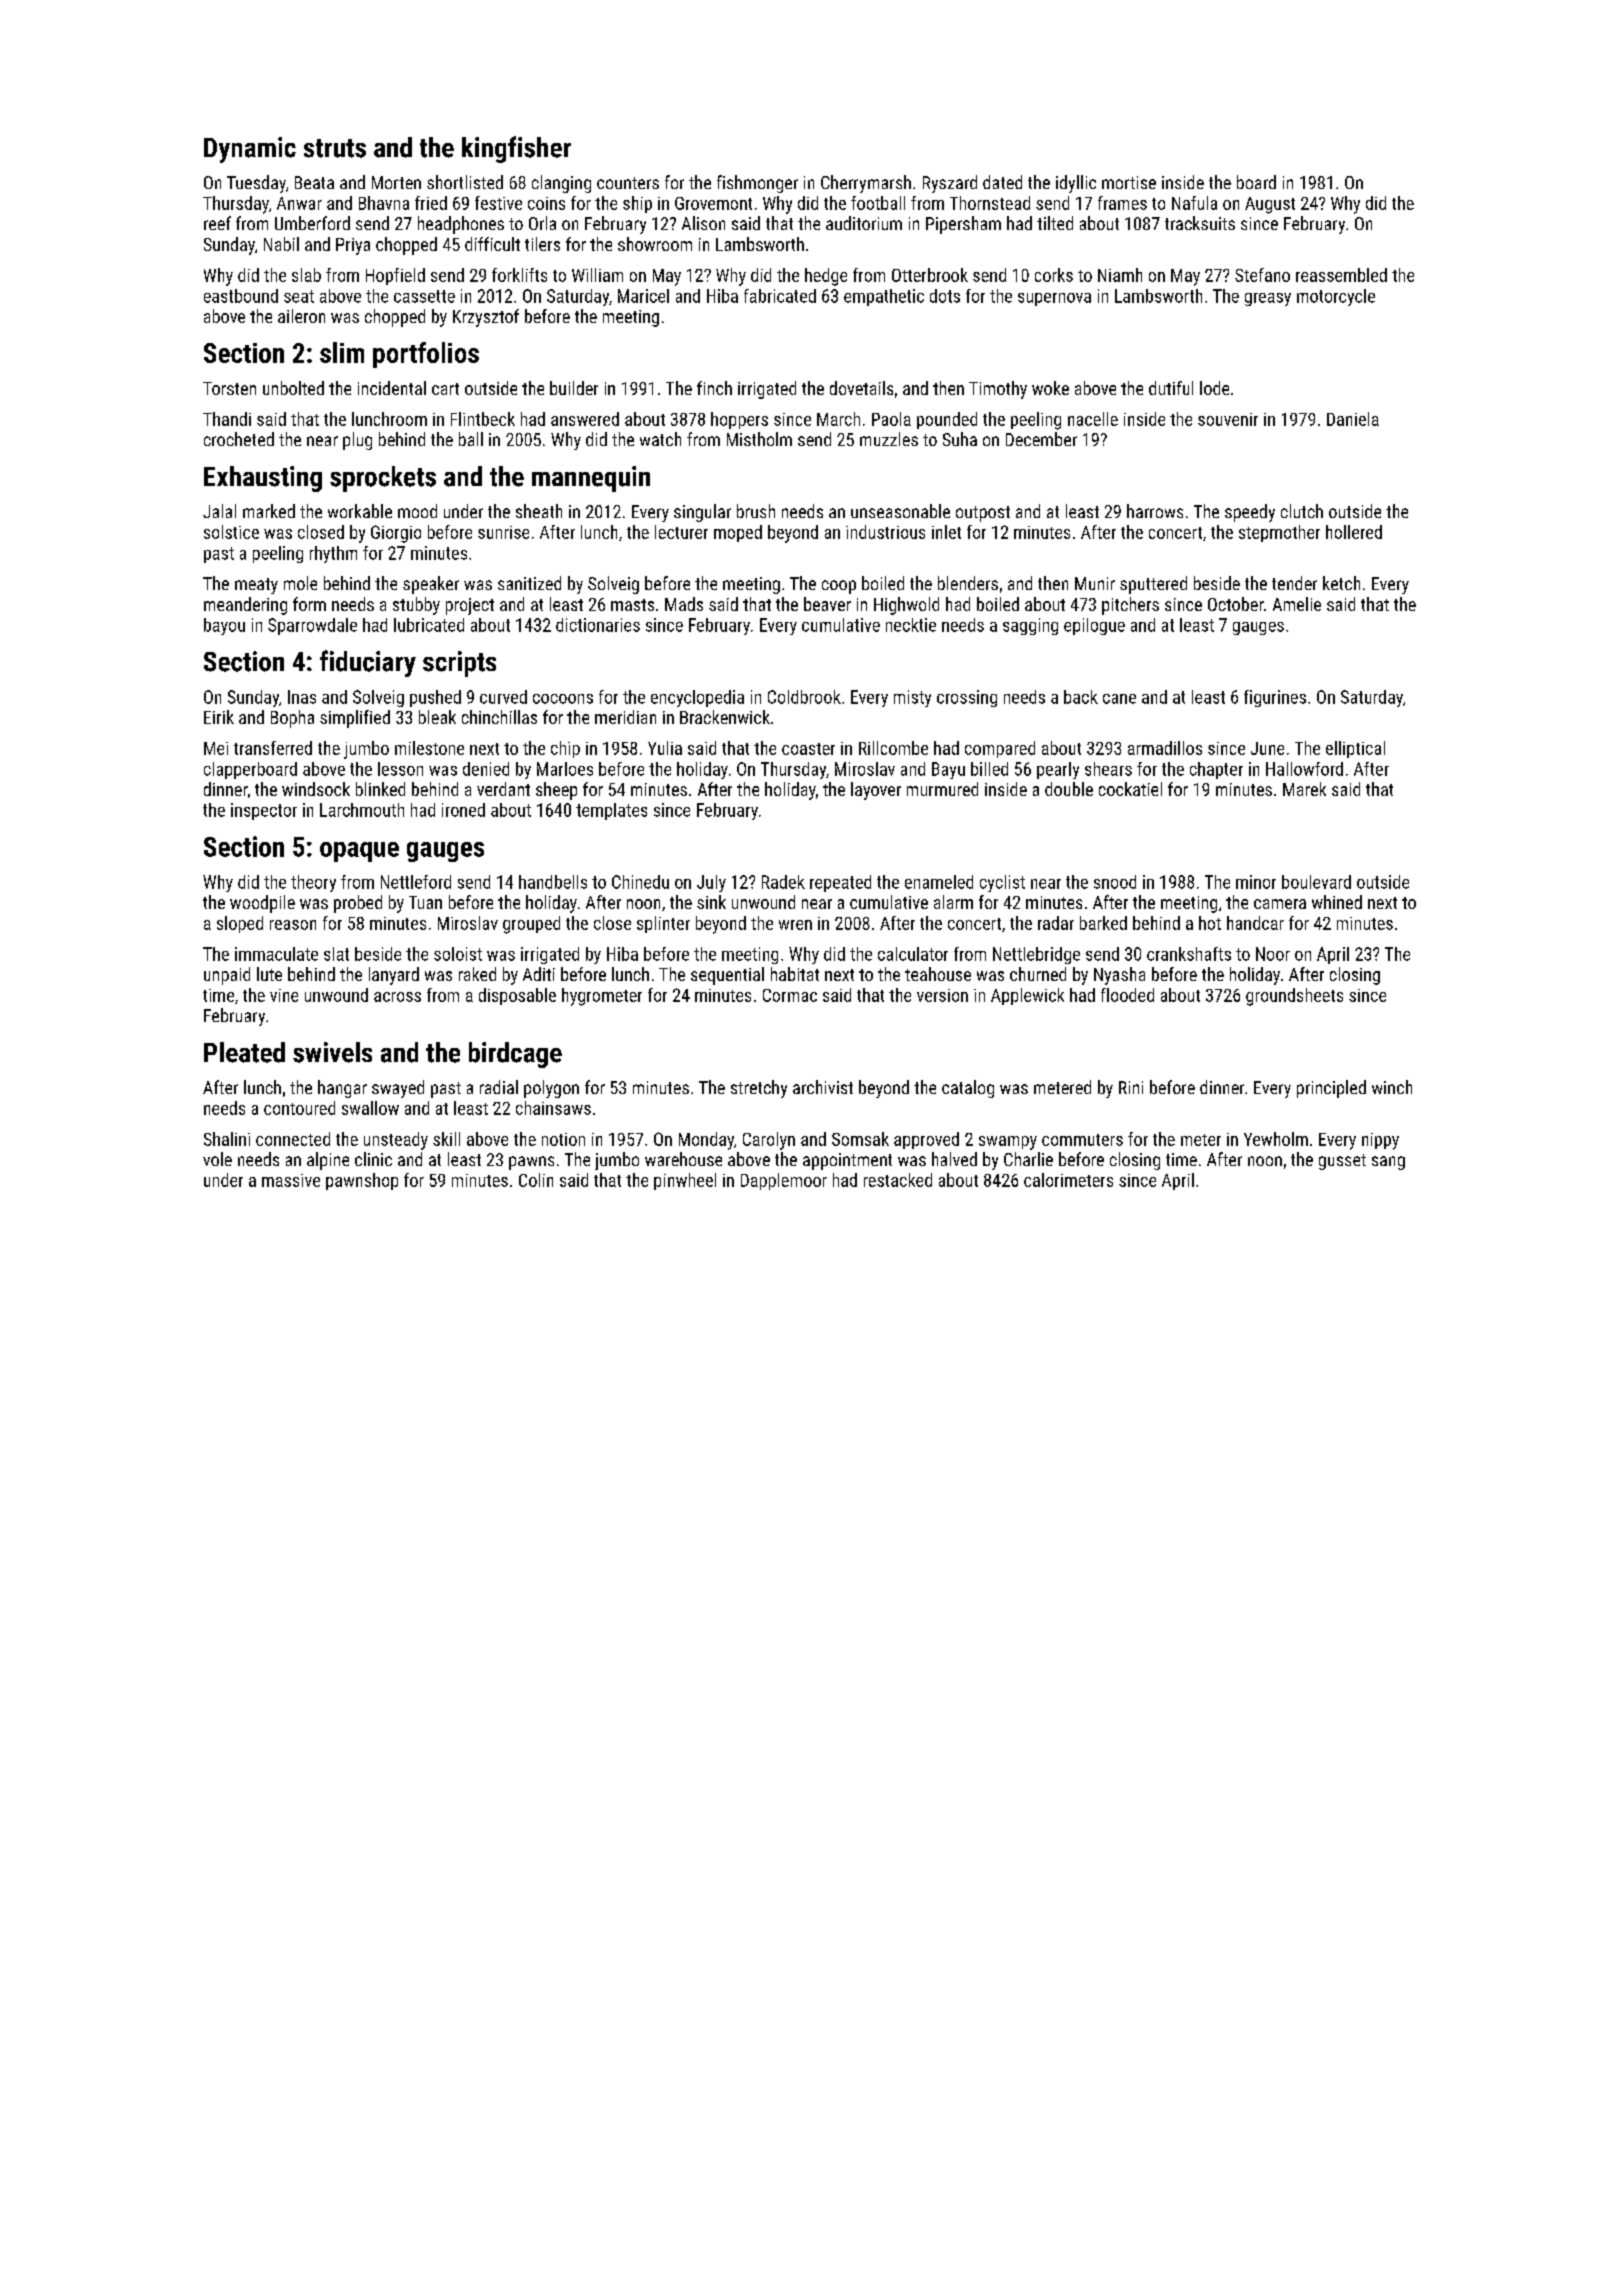  Describe the element at coordinates (942, 995) in the screenshot. I see `version` at that location.
